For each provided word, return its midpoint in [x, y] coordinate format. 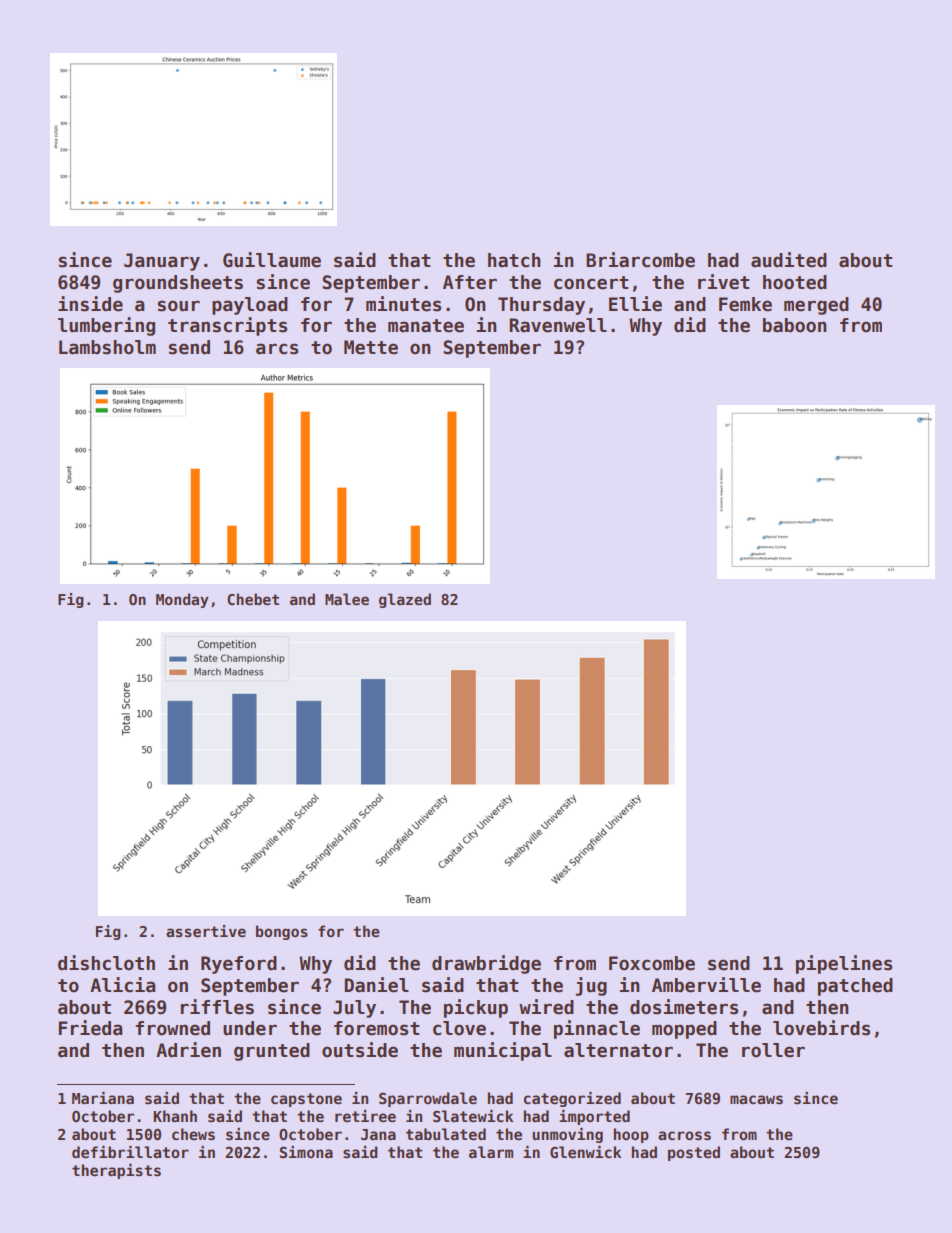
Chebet [253, 599]
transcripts [227, 326]
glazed [405, 600]
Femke [745, 304]
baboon [794, 325]
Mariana [103, 1098]
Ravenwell [558, 325]
